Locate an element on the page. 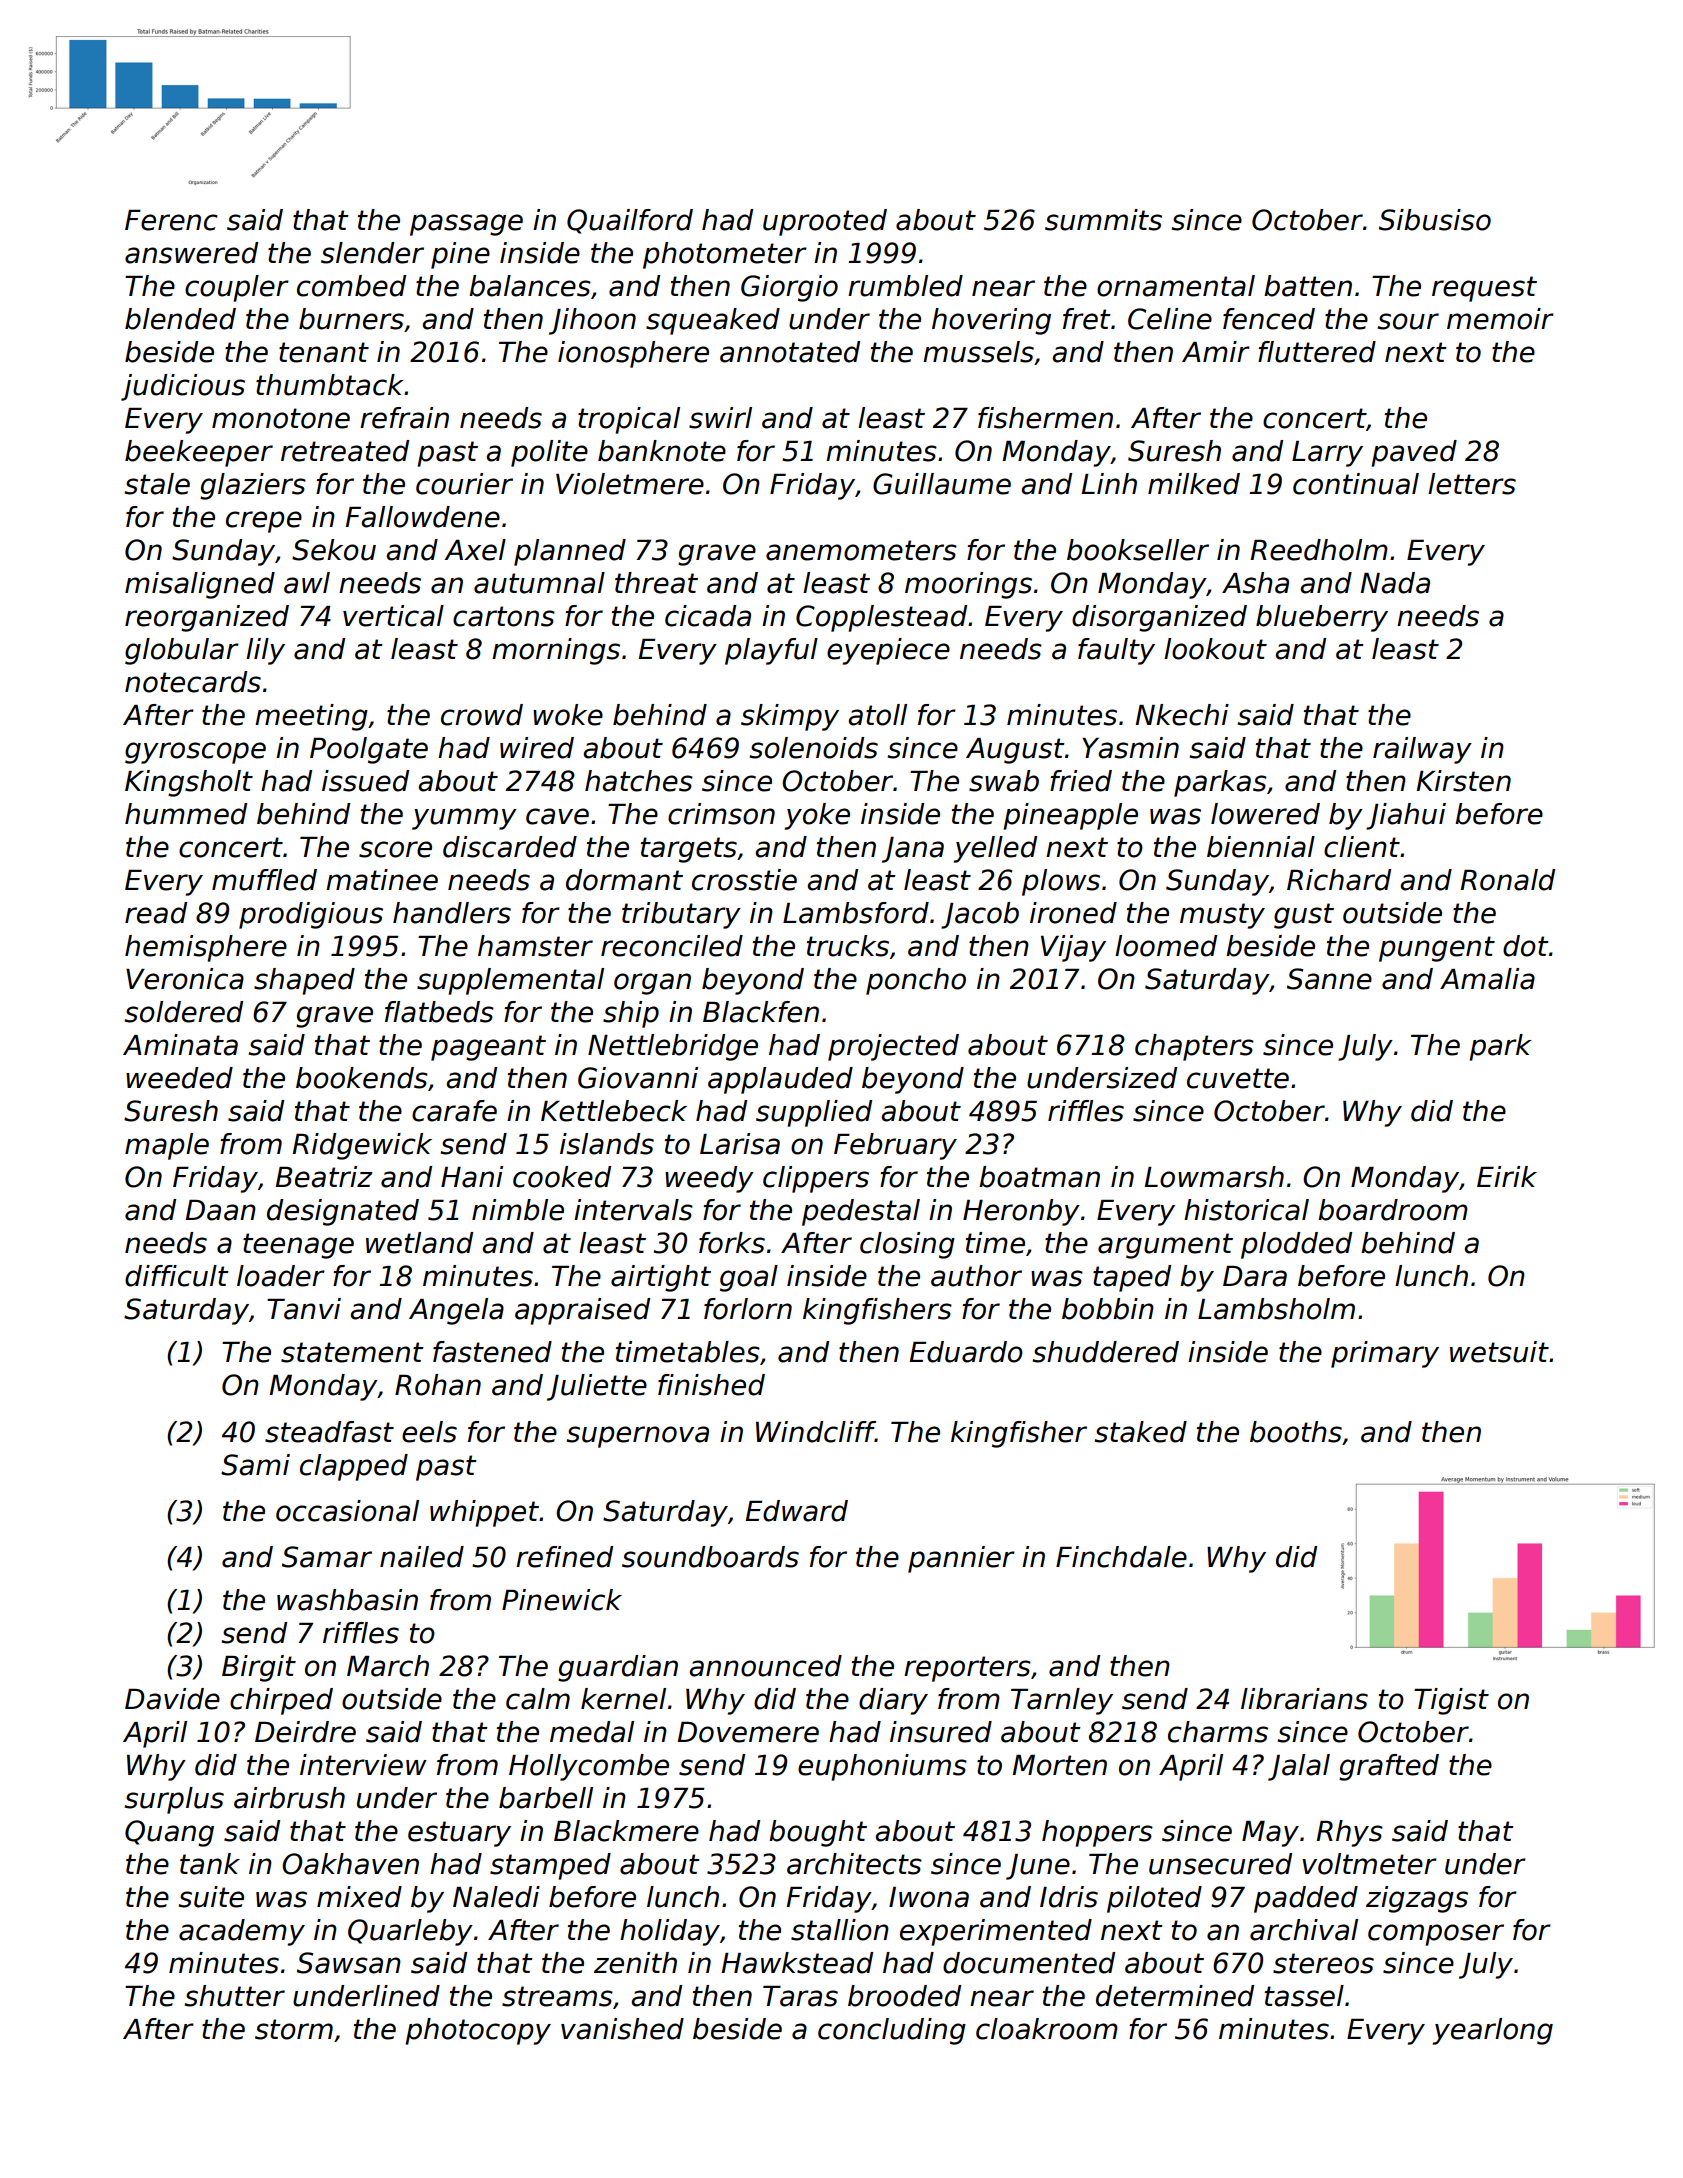  storm is located at coordinates (294, 2029).
